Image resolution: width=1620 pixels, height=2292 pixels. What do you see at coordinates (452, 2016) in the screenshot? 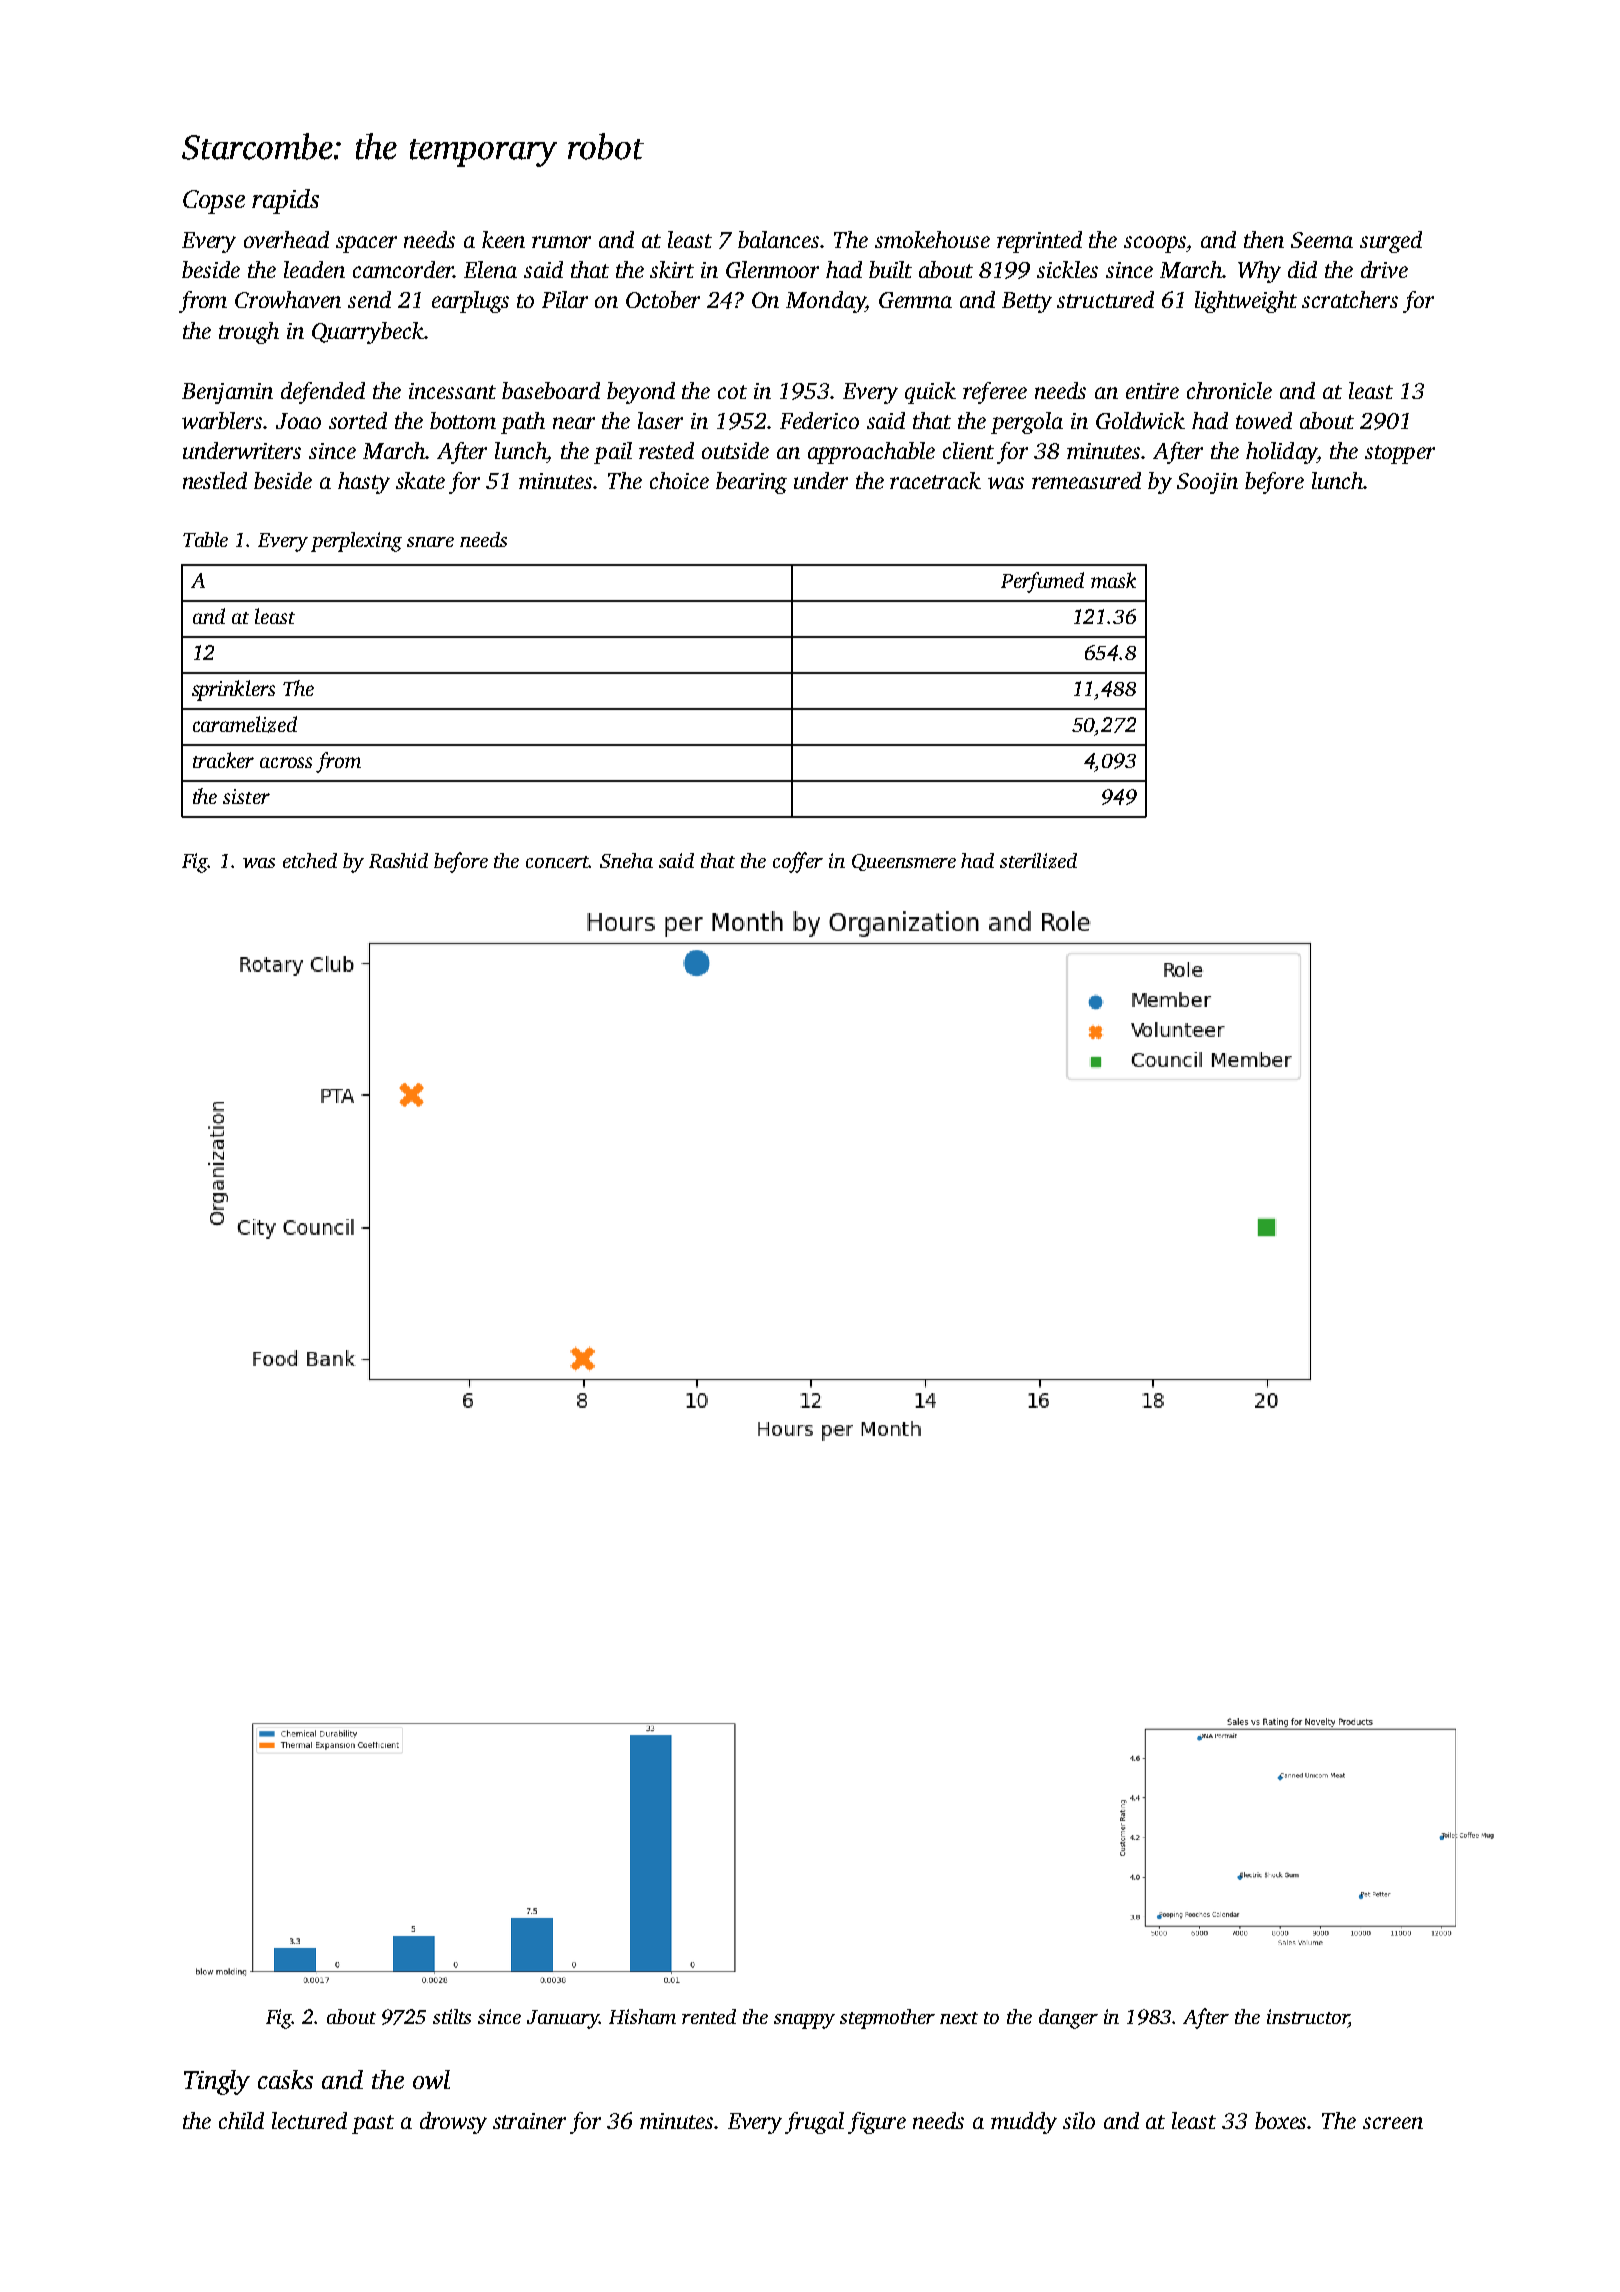
I see `stilts` at bounding box center [452, 2016].
